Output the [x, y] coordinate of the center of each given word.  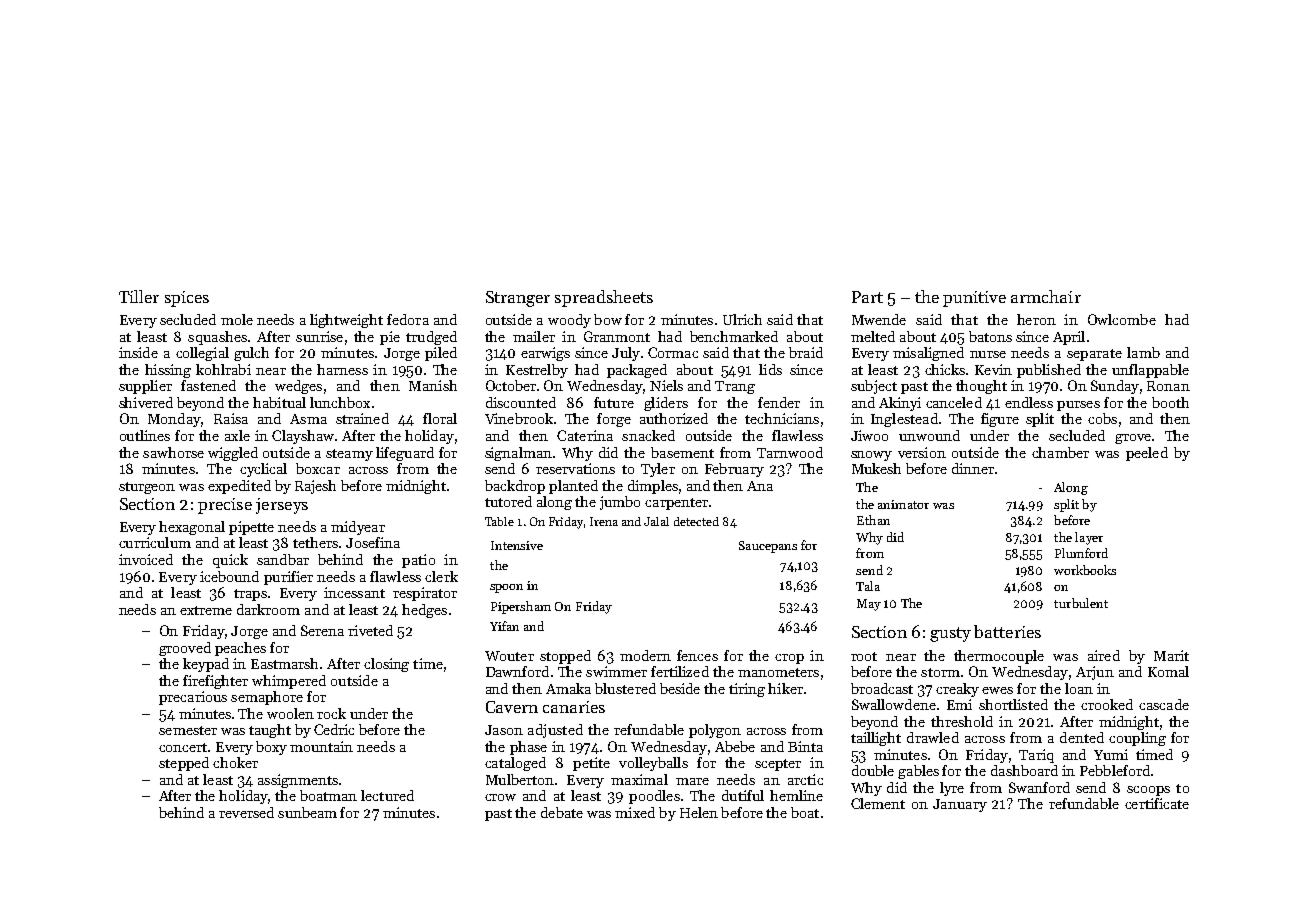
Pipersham [521, 607]
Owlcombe [1122, 319]
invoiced [146, 559]
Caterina [585, 435]
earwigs [545, 354]
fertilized [680, 671]
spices [187, 299]
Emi [959, 704]
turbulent [1081, 603]
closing [386, 665]
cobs [1102, 418]
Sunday [1115, 387]
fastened [208, 385]
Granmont [617, 336]
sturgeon [147, 488]
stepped [184, 764]
